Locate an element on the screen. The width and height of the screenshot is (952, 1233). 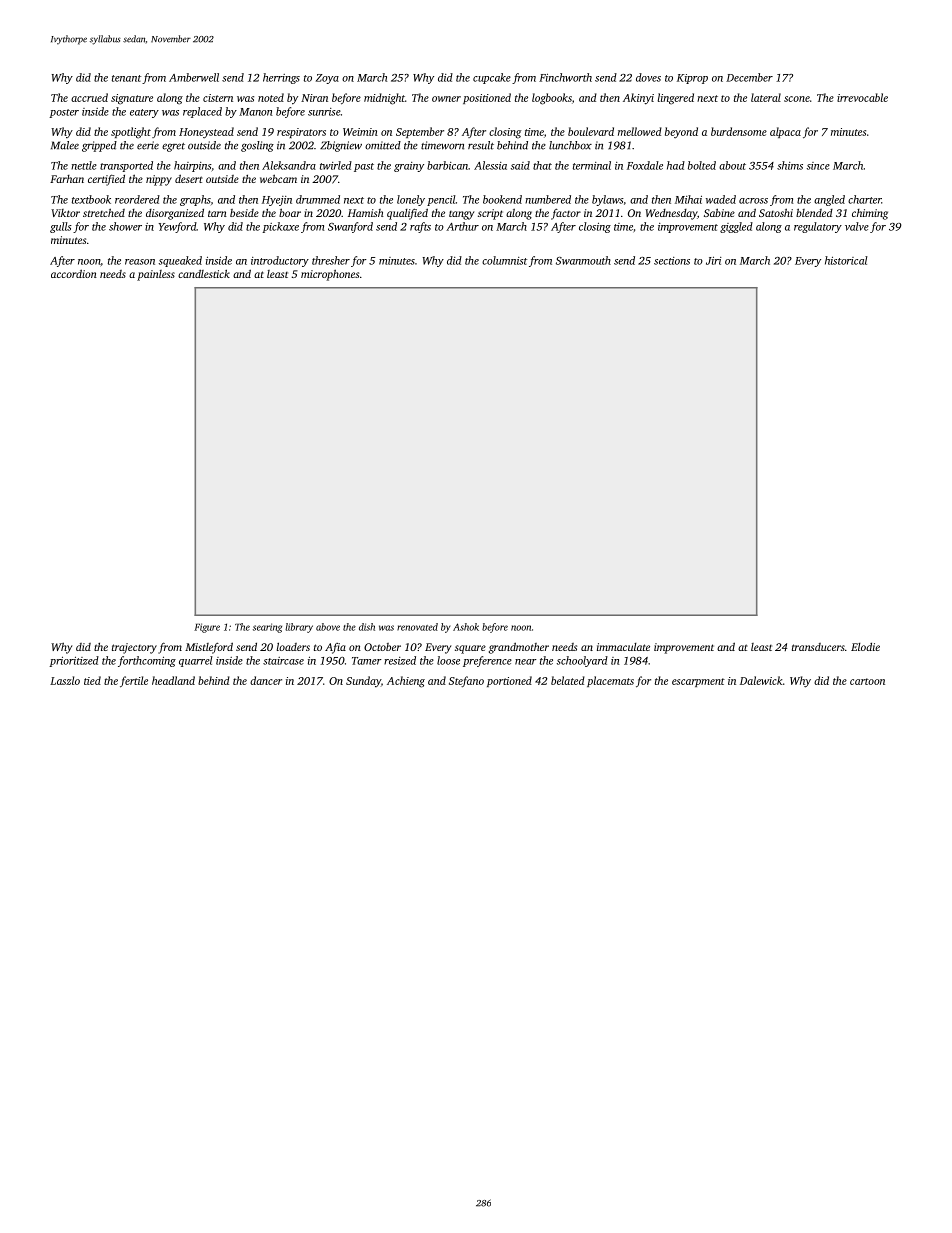
historical is located at coordinates (846, 260).
